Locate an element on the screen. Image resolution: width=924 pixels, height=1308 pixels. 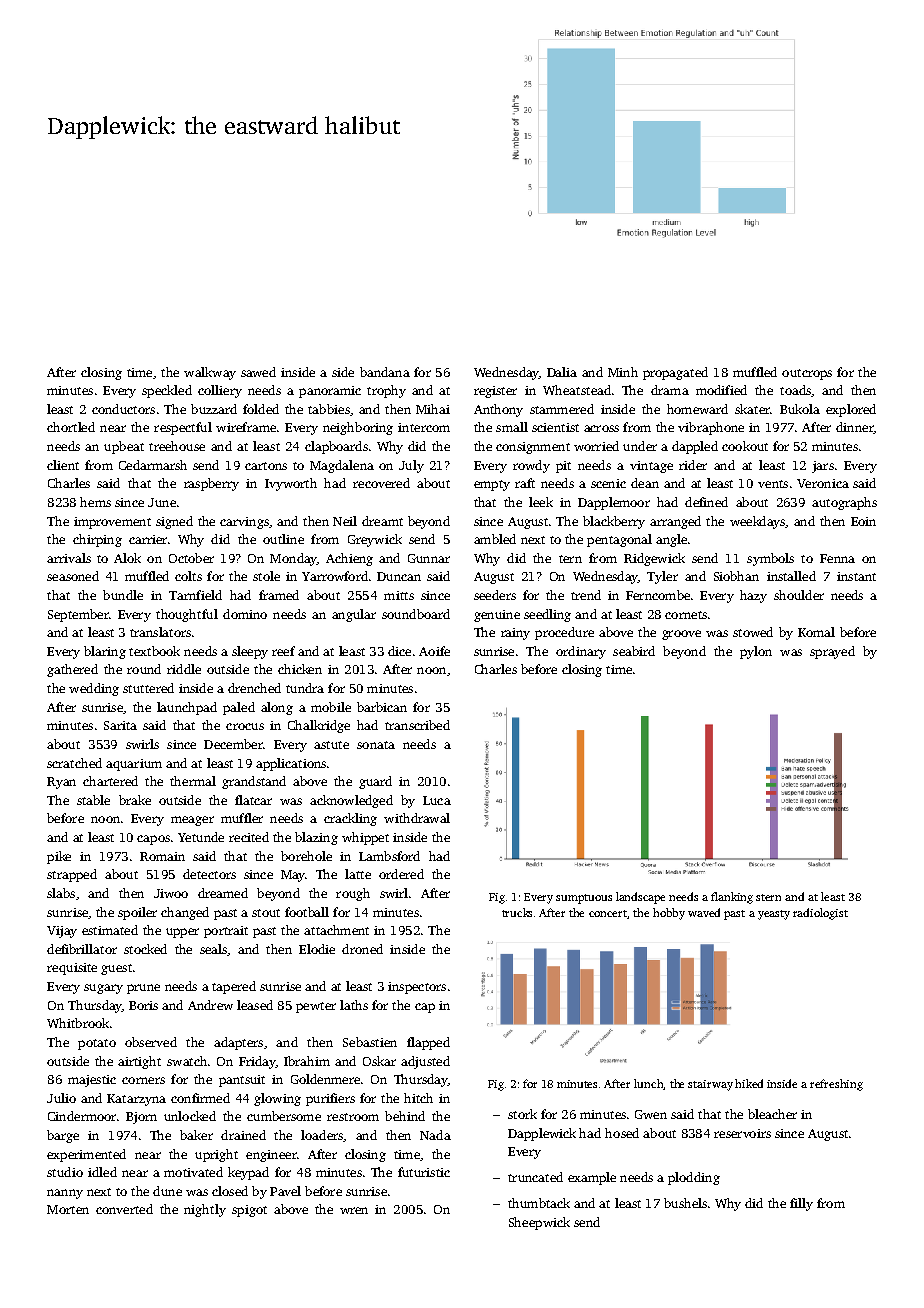
hems is located at coordinates (95, 502).
